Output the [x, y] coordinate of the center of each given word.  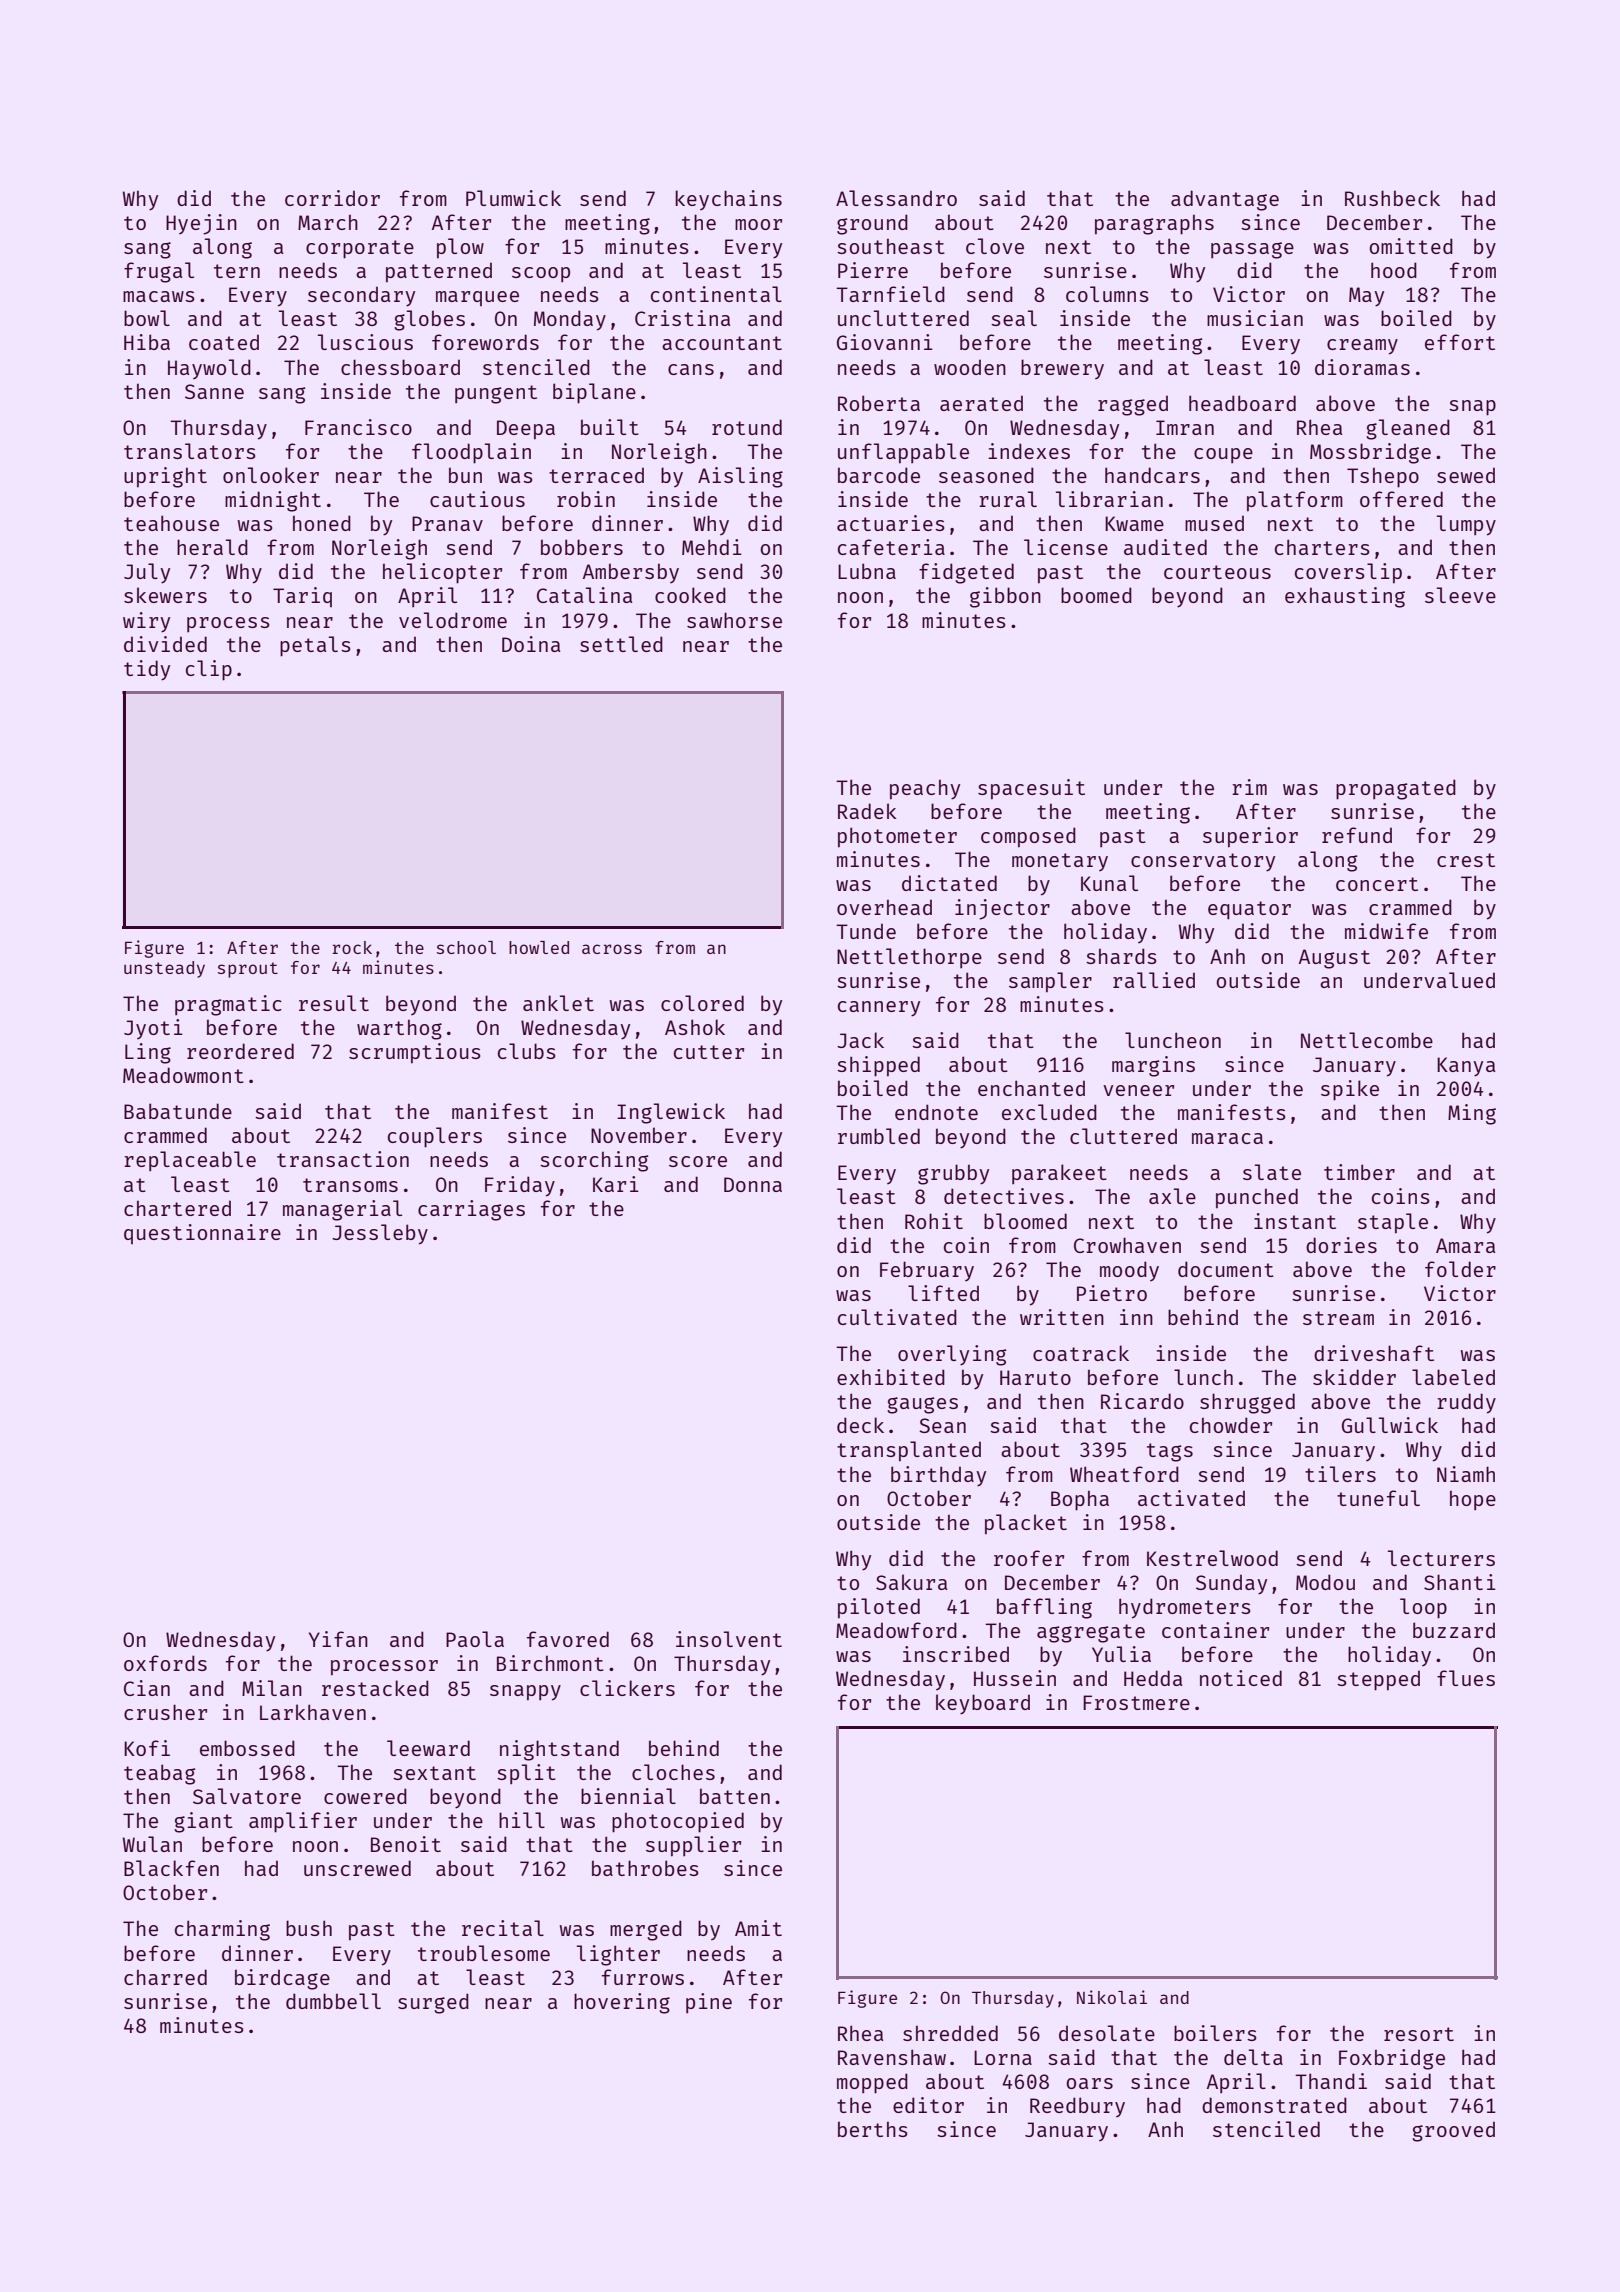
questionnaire [202, 1234]
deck [860, 1425]
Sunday [1231, 1584]
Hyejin [201, 224]
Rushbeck [1392, 198]
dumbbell [333, 2001]
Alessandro [896, 198]
